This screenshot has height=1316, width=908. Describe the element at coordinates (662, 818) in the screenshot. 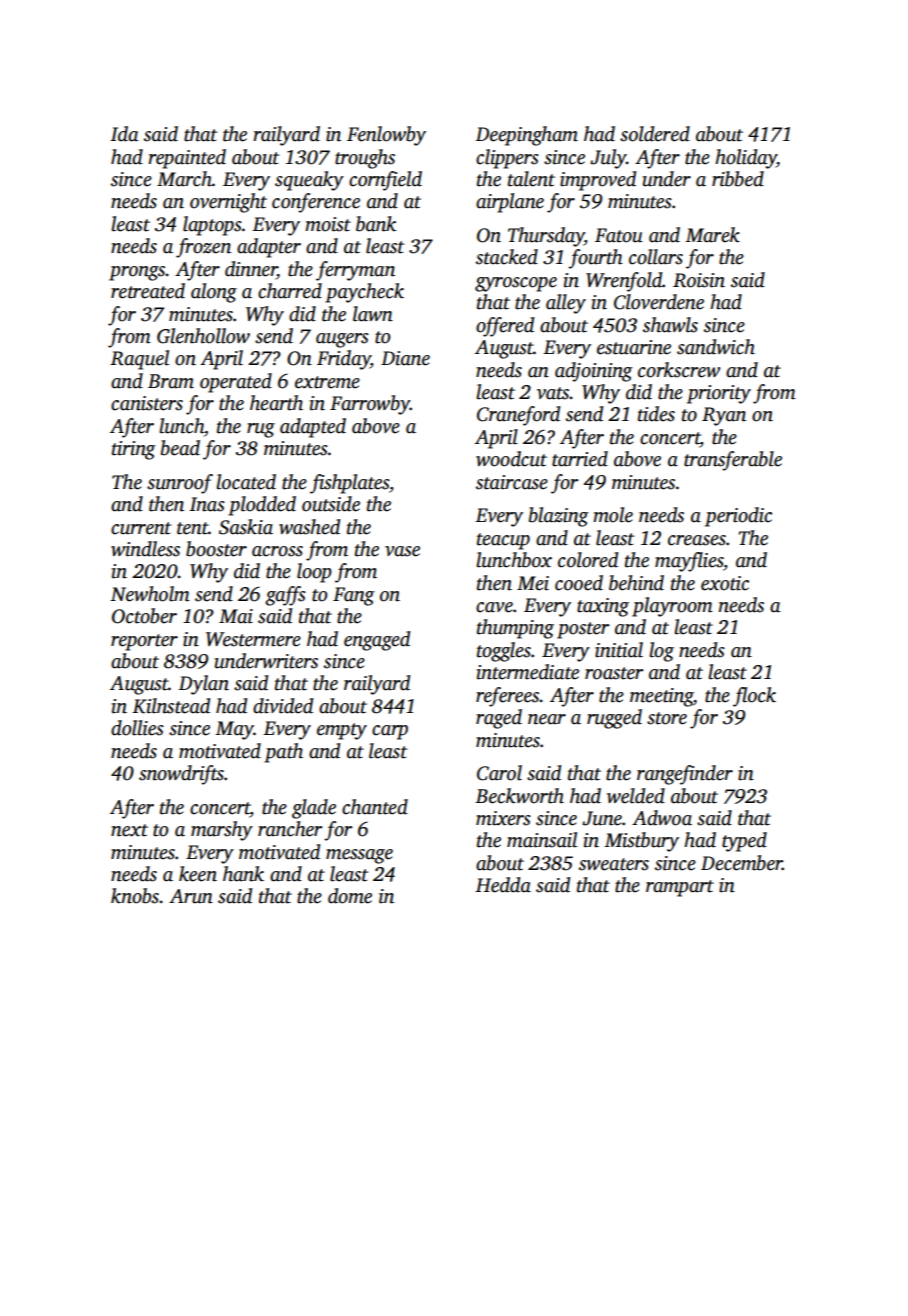

I see `Adwoa` at that location.
